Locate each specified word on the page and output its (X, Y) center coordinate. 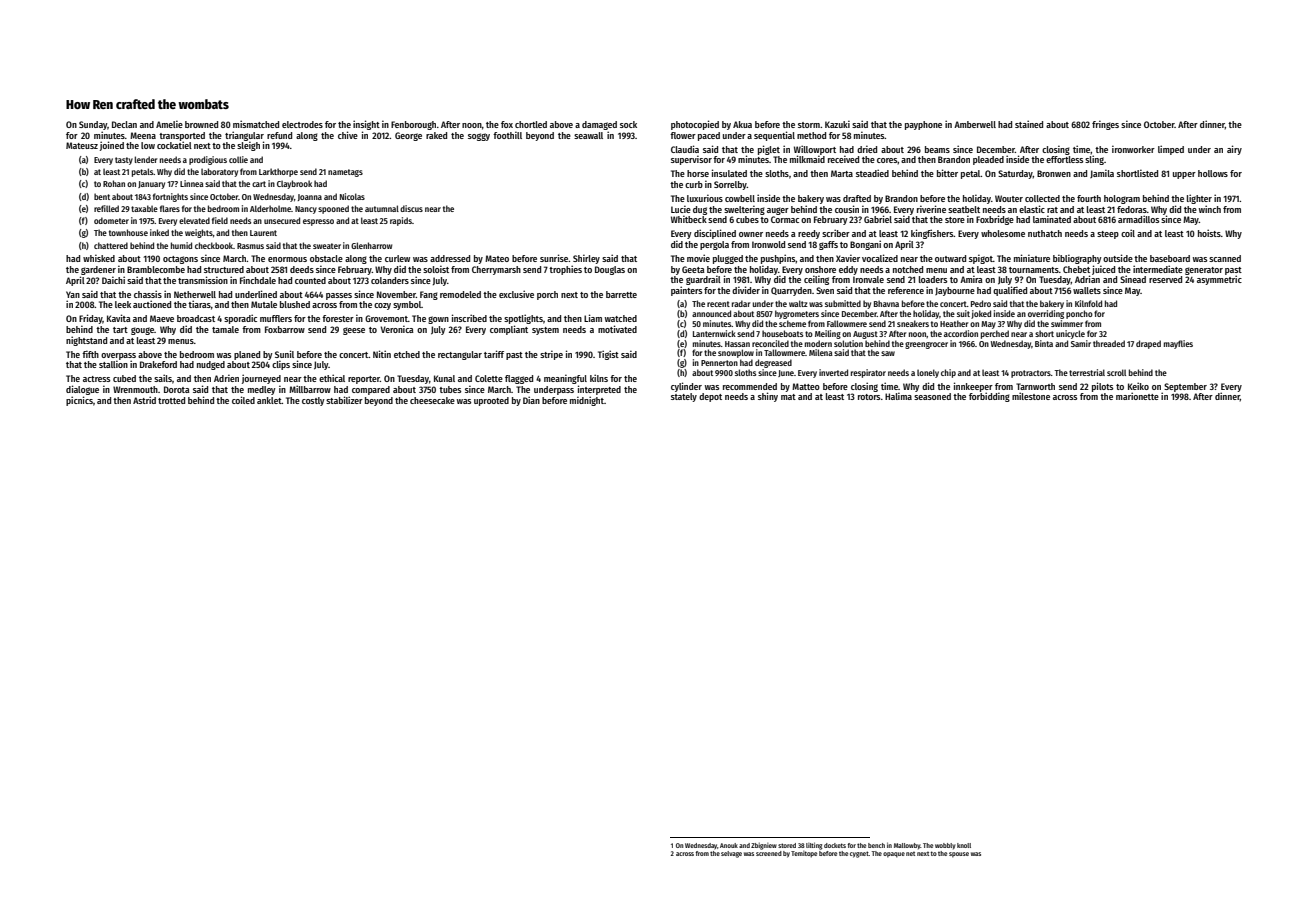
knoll (964, 845)
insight (366, 125)
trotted (171, 400)
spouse (959, 855)
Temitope (804, 854)
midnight (587, 401)
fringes (1105, 125)
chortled (531, 124)
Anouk (729, 845)
